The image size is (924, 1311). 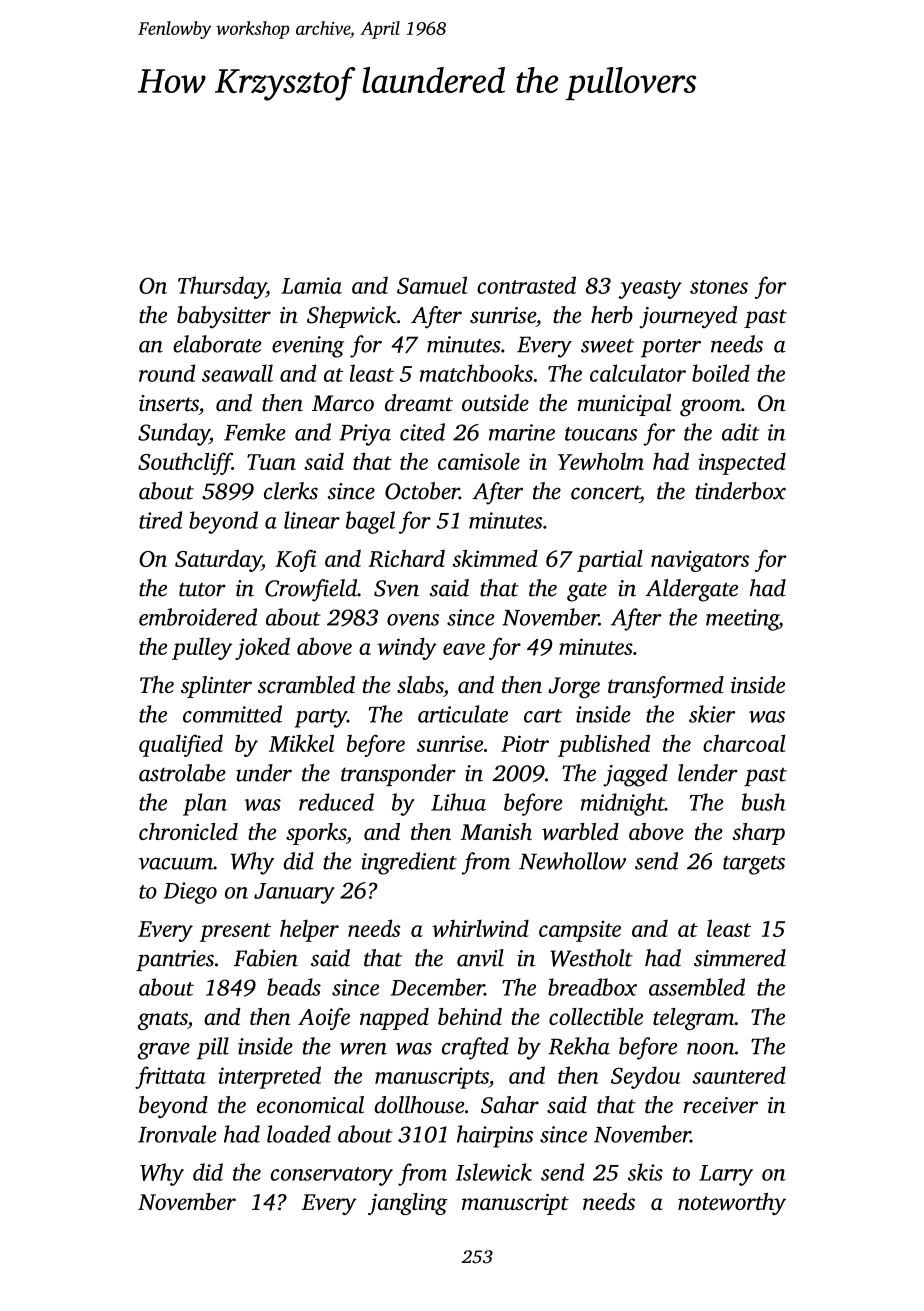 I want to click on beads, so click(x=294, y=987).
